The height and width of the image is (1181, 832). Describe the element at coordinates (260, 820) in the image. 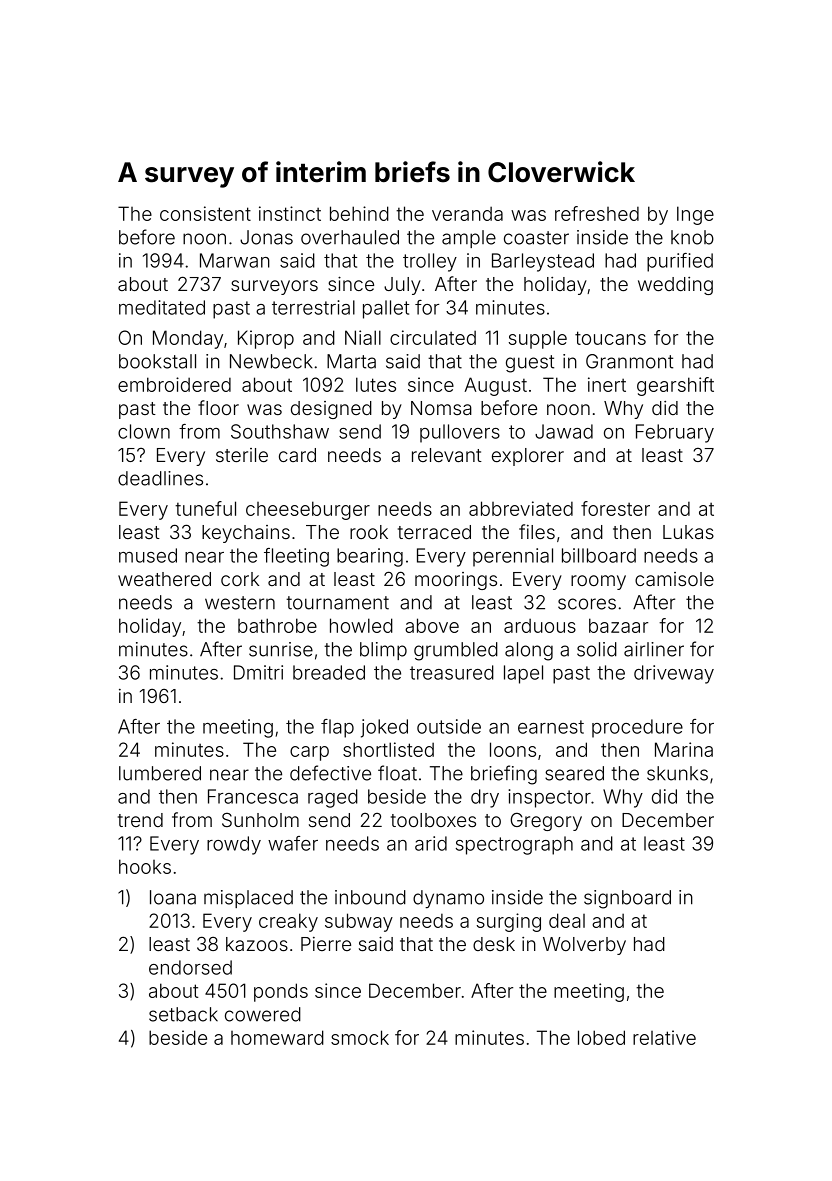

I see `Sunholm` at that location.
